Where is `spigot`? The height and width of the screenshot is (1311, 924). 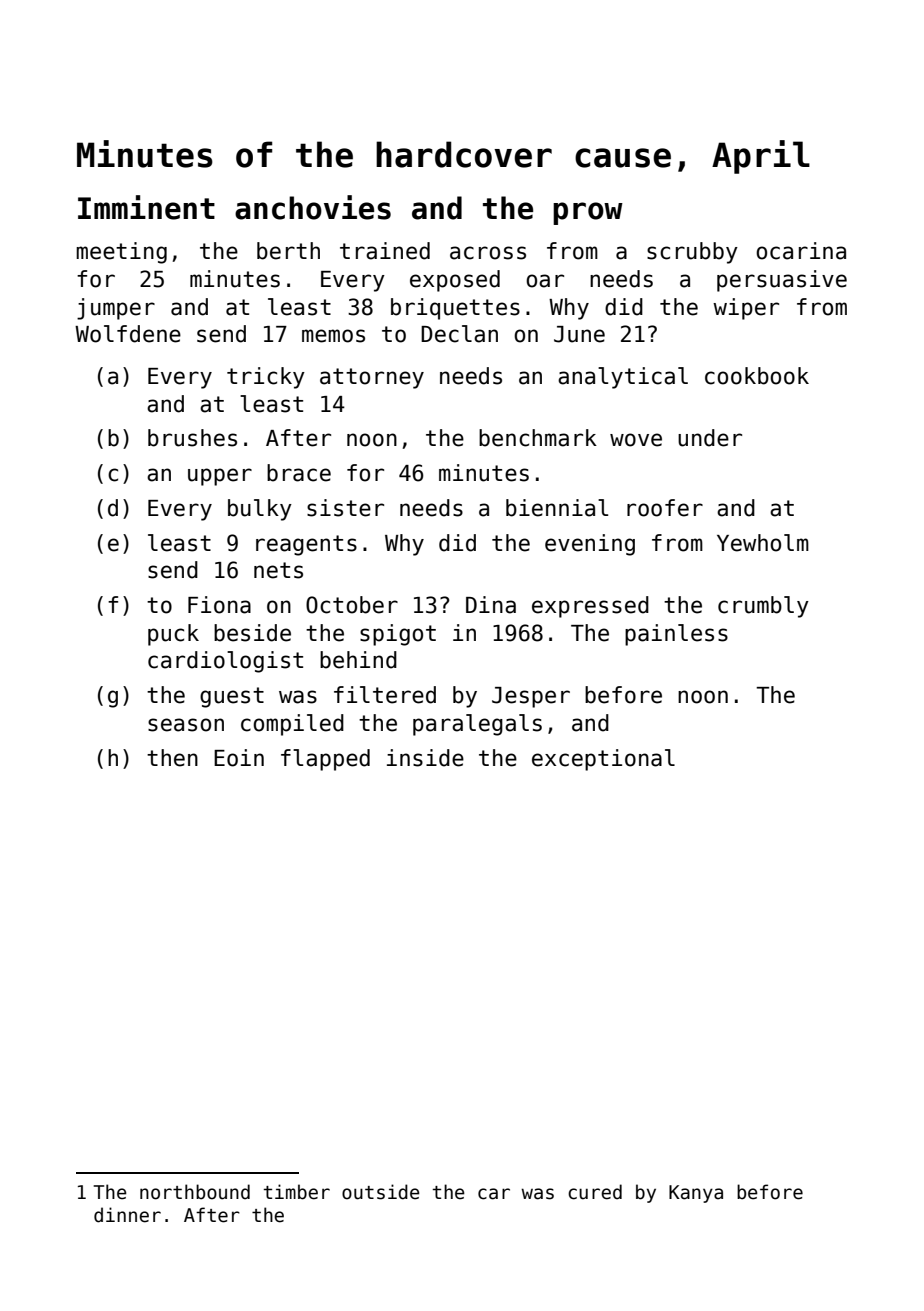 spigot is located at coordinates (398, 635).
